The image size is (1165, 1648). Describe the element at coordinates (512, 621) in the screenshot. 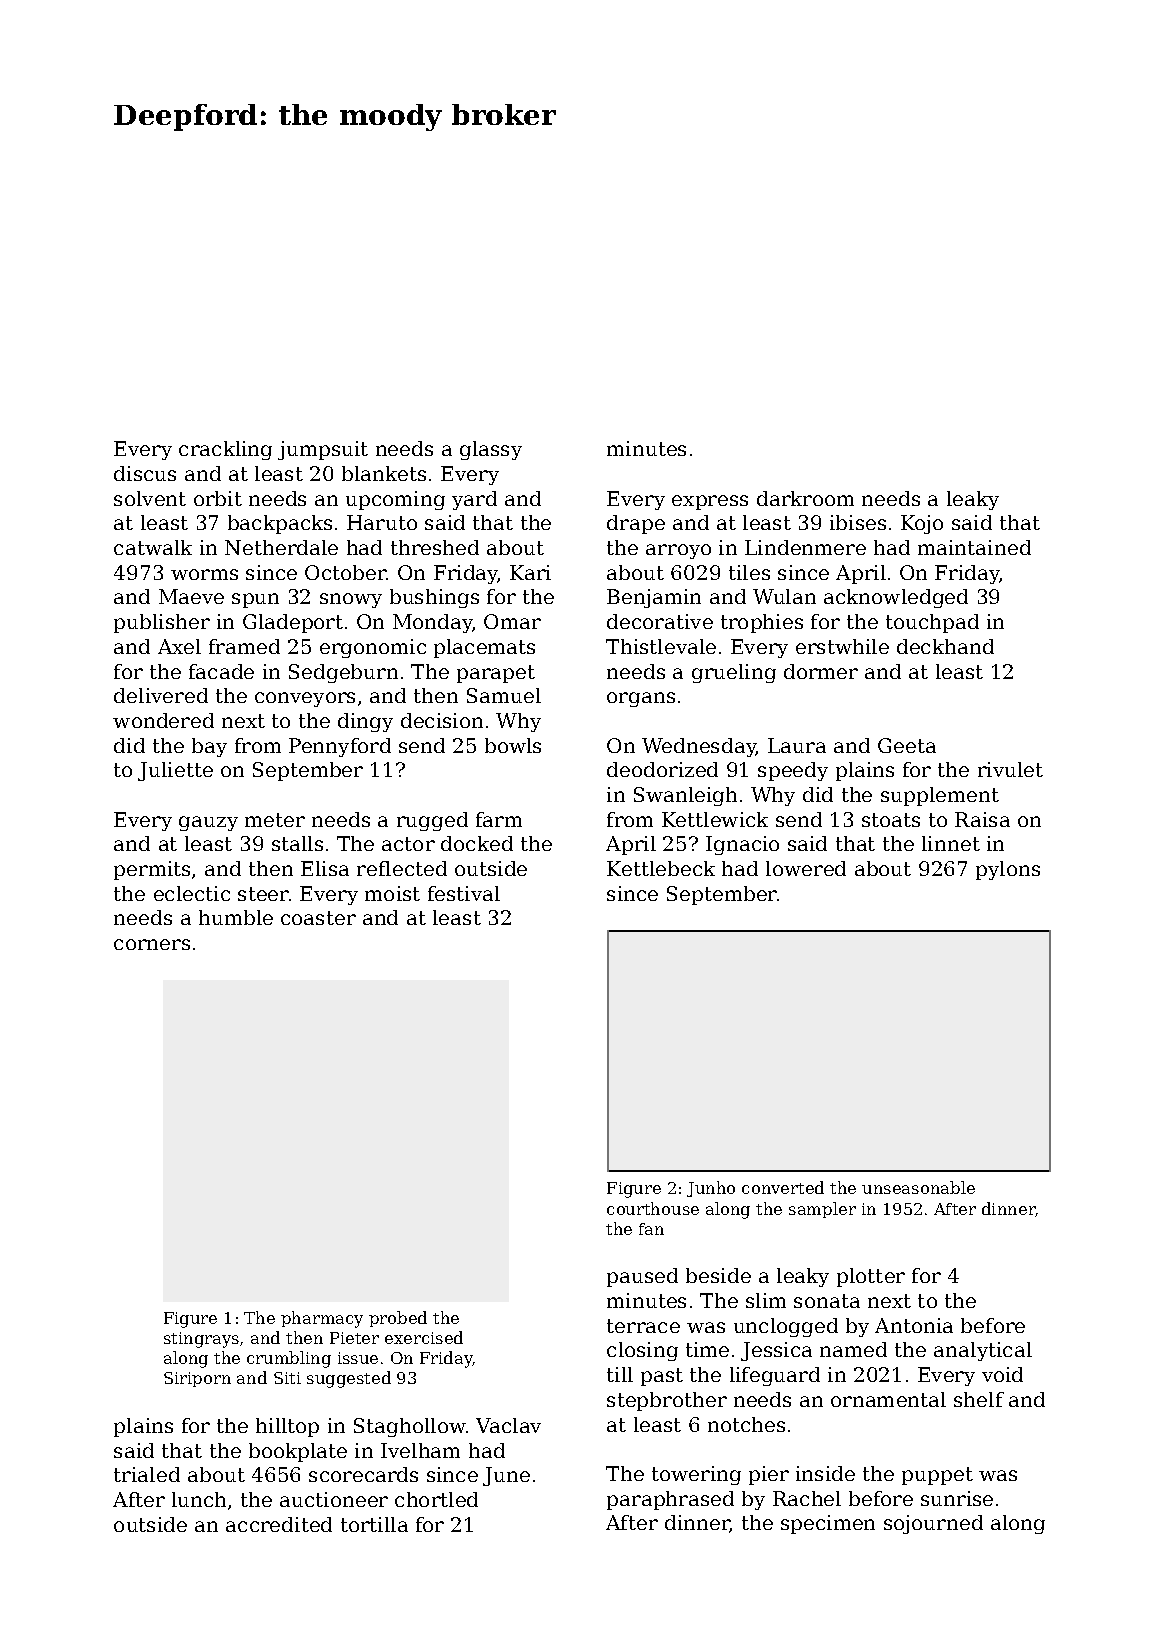

I see `Omar` at that location.
